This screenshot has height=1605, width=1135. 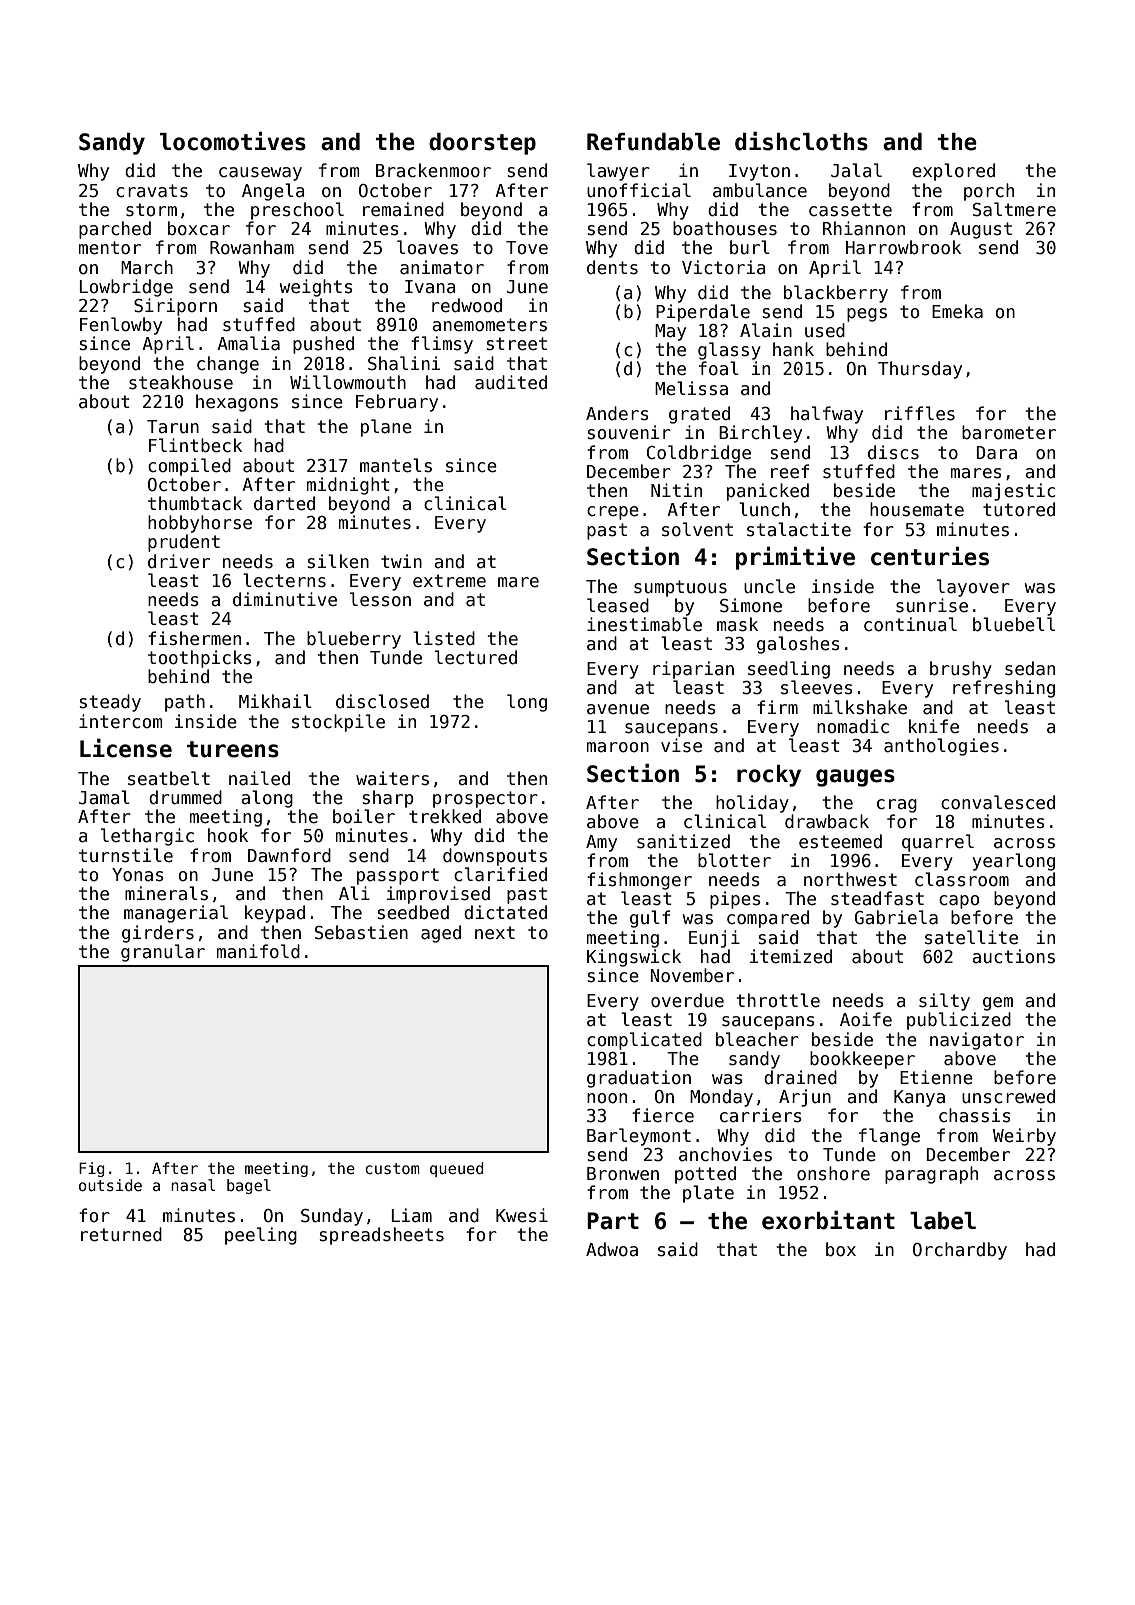 What do you see at coordinates (601, 843) in the screenshot?
I see `Amy` at bounding box center [601, 843].
